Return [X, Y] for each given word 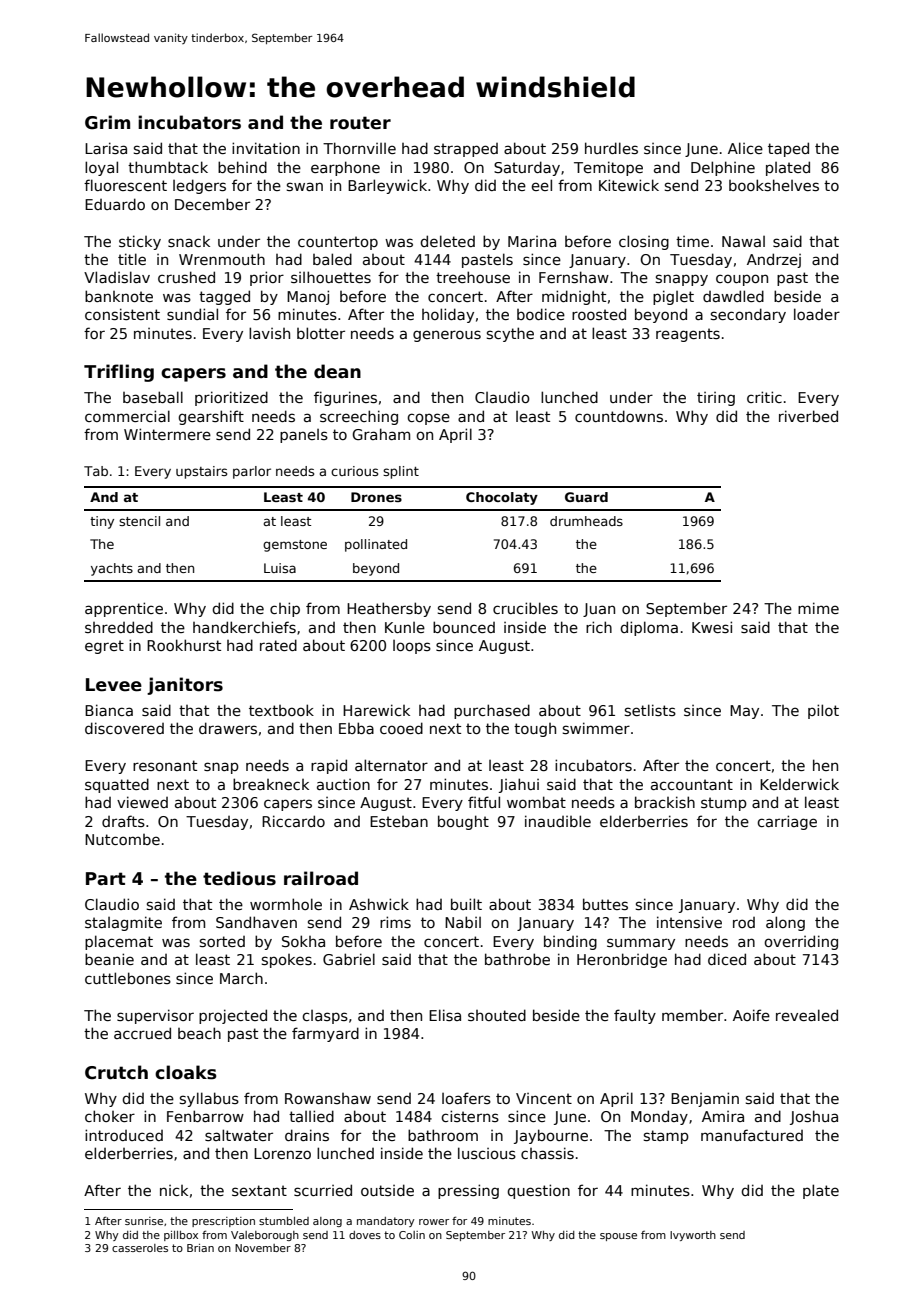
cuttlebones [128, 978]
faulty [635, 1016]
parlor [252, 472]
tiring [716, 399]
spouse [618, 1237]
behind [242, 167]
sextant [259, 1190]
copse [428, 419]
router [360, 123]
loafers [466, 1098]
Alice [745, 148]
